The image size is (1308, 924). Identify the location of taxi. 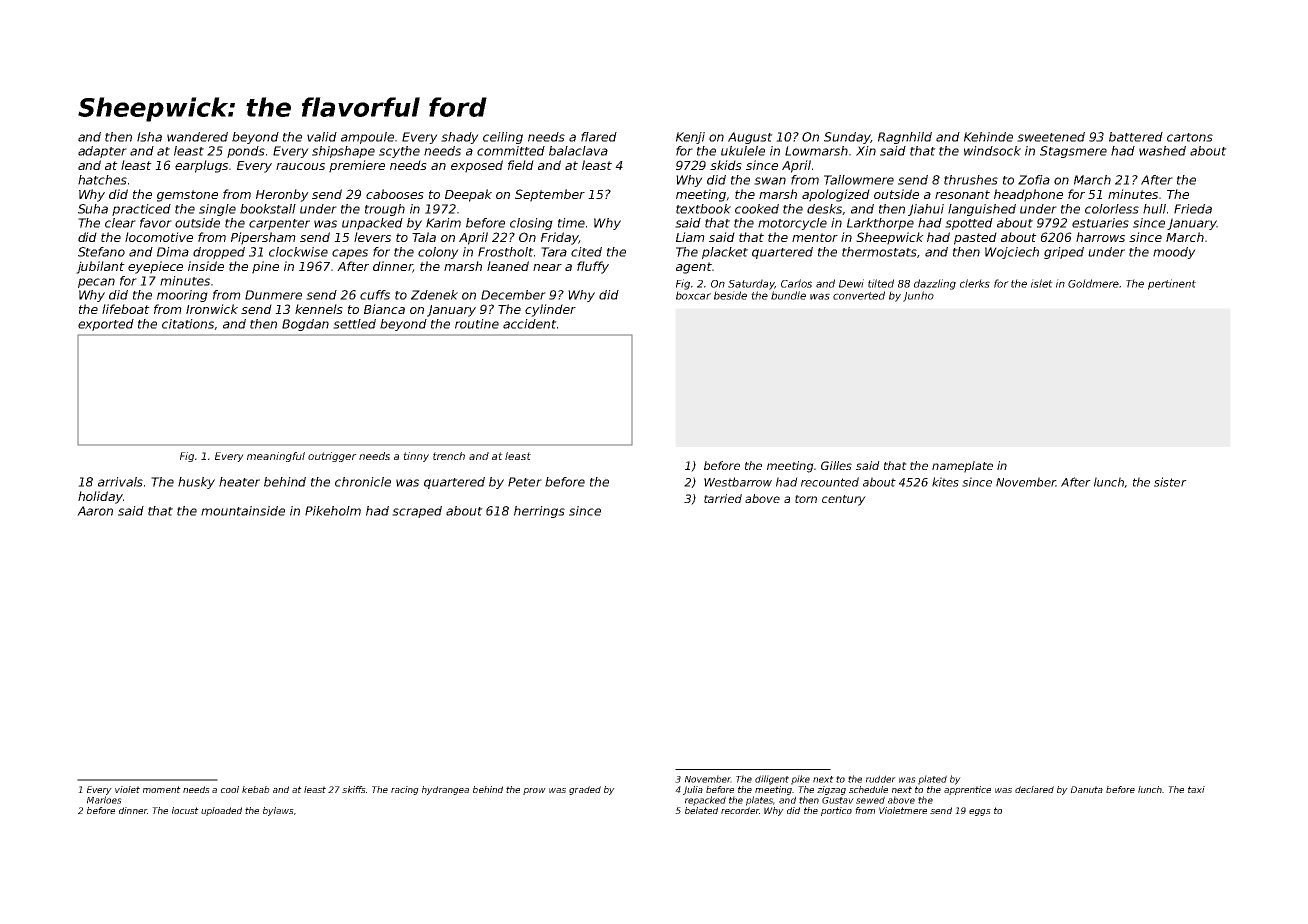
(1196, 789).
